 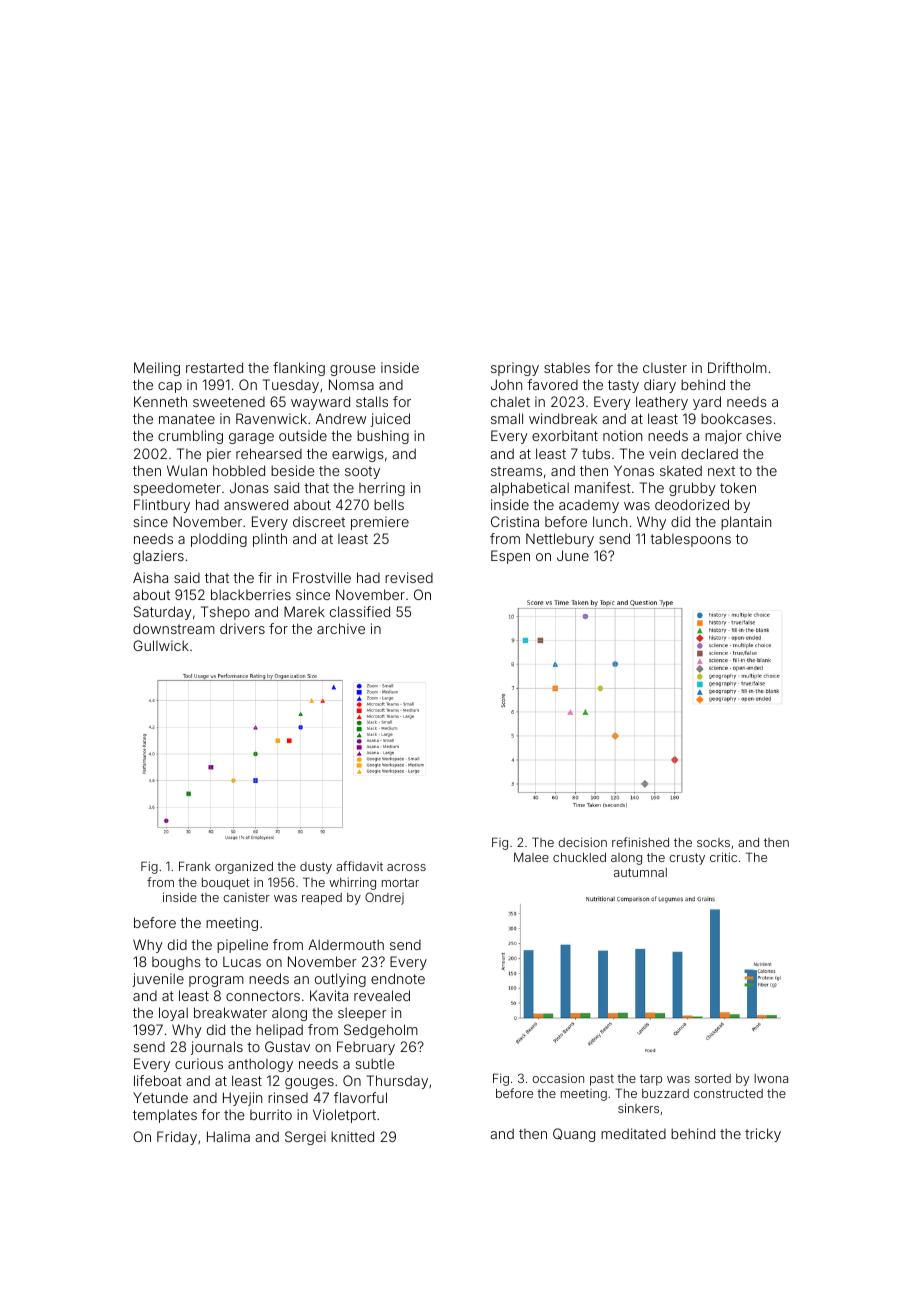 I want to click on Halima, so click(x=228, y=1136).
